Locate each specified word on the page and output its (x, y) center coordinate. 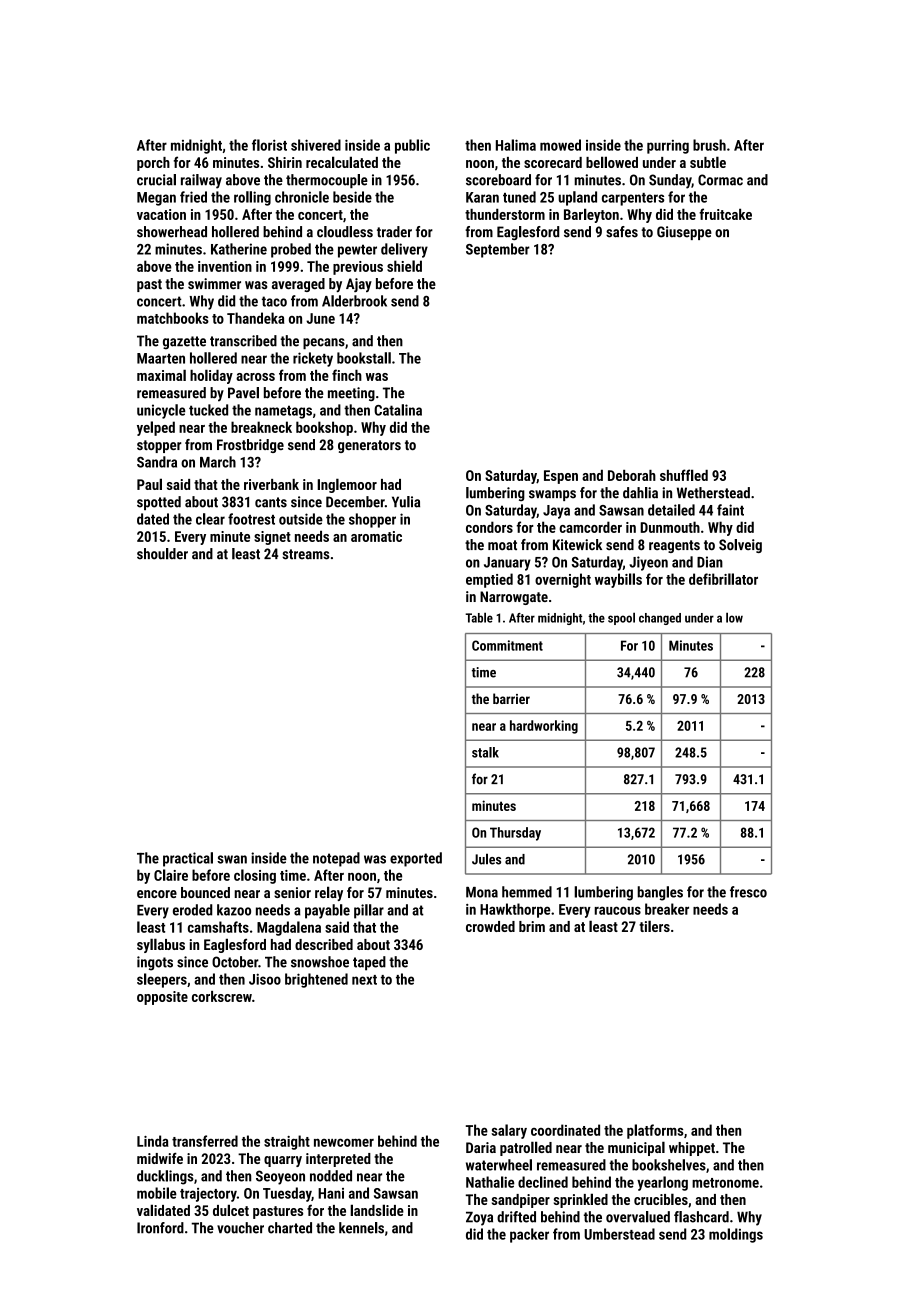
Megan (156, 199)
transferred (205, 1141)
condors (489, 527)
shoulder (162, 554)
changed (660, 619)
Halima (516, 145)
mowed (560, 145)
